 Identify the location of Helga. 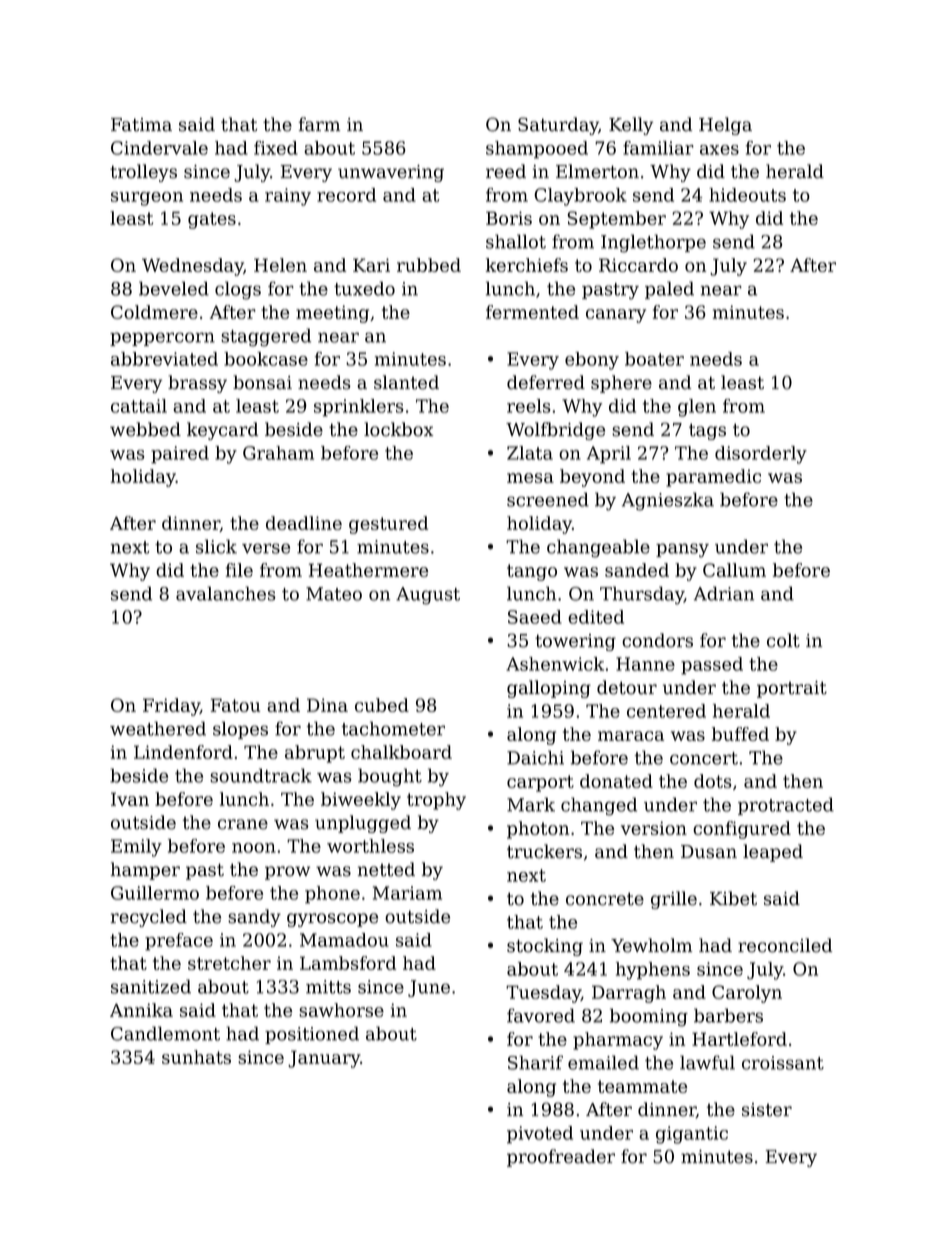
(725, 126).
